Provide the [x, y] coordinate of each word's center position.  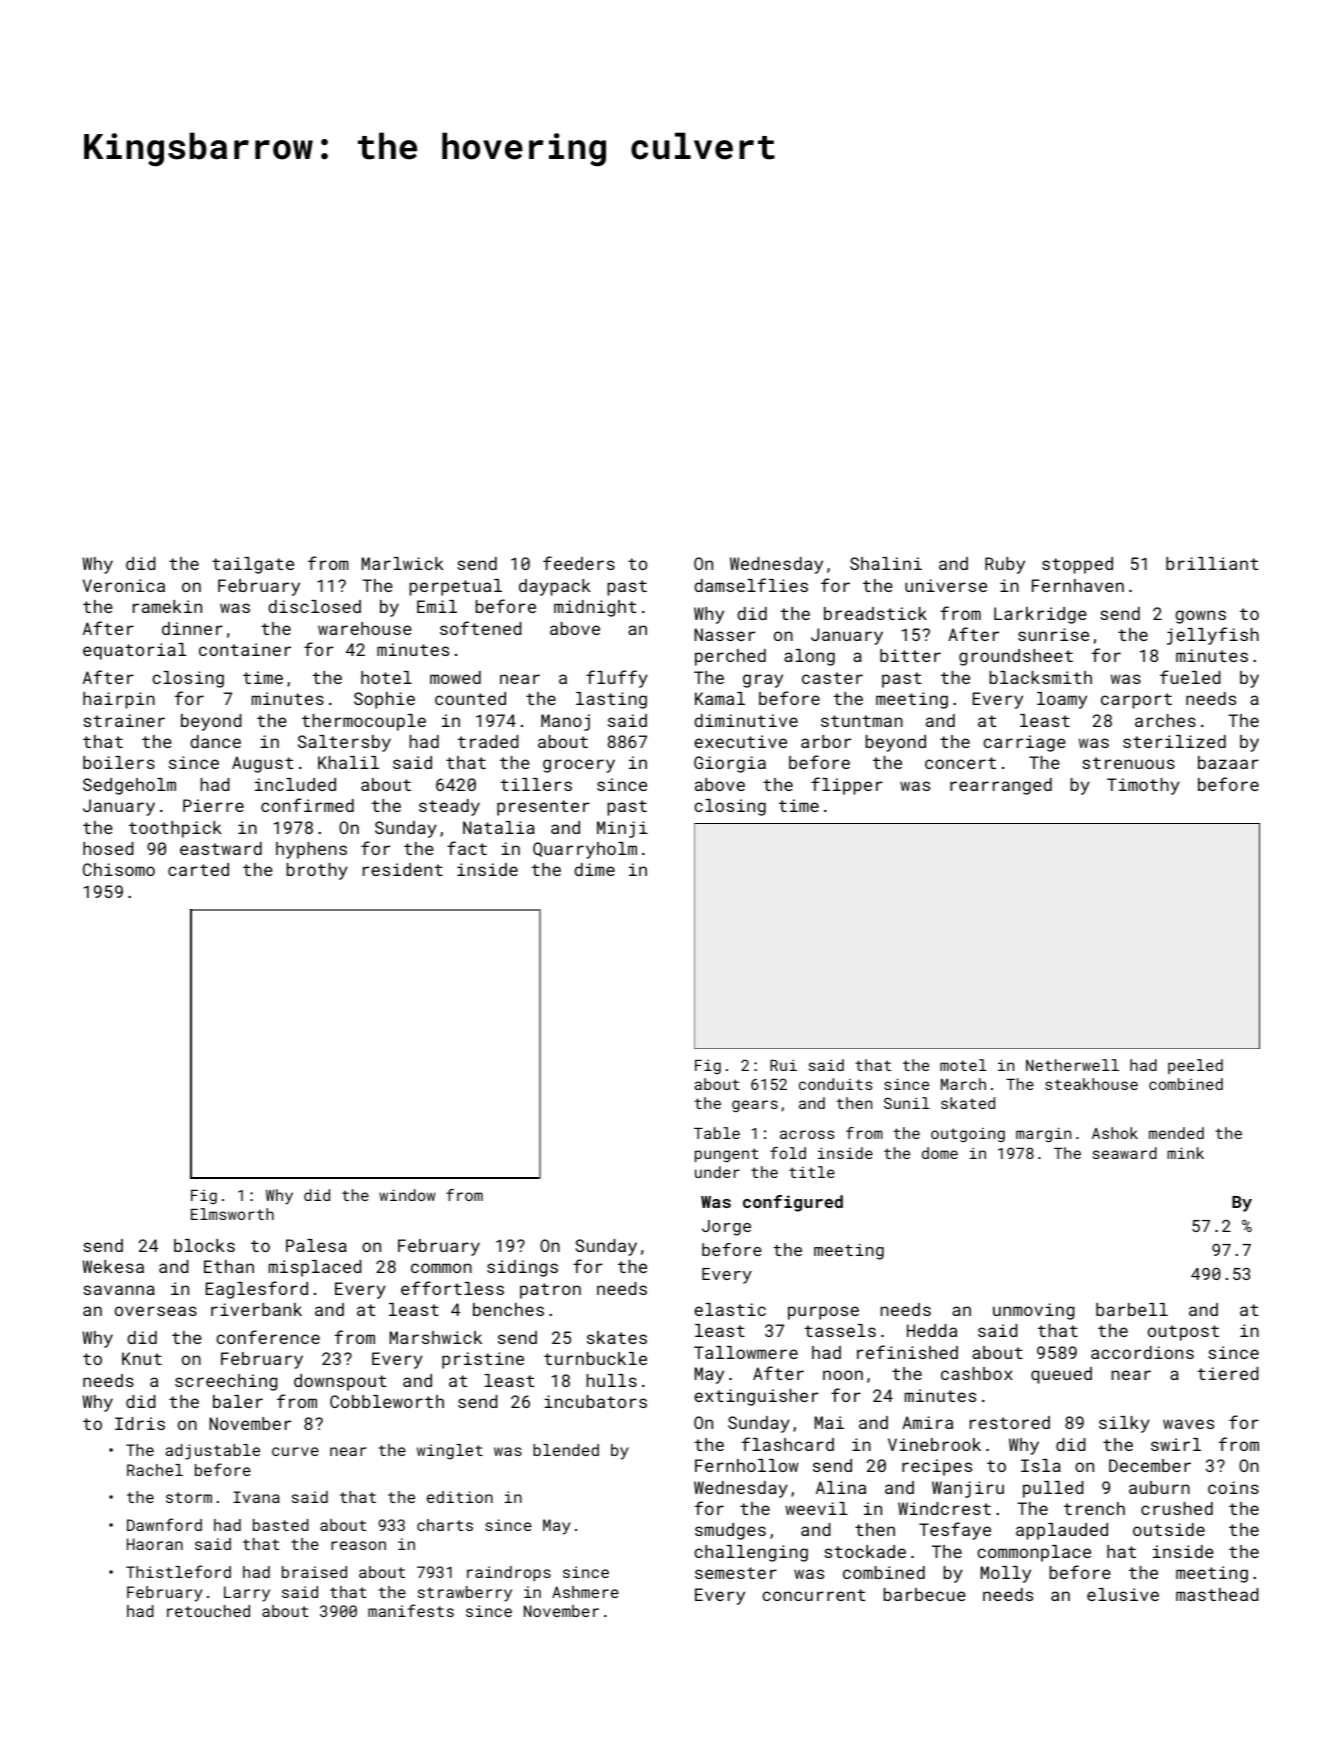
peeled [1195, 1066]
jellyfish [1213, 636]
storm [189, 1497]
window [407, 1195]
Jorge [726, 1228]
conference [268, 1337]
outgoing [968, 1134]
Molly [1006, 1574]
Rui [783, 1065]
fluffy [617, 679]
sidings [522, 1268]
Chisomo [119, 869]
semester [736, 1573]
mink [1185, 1153]
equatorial [134, 651]
